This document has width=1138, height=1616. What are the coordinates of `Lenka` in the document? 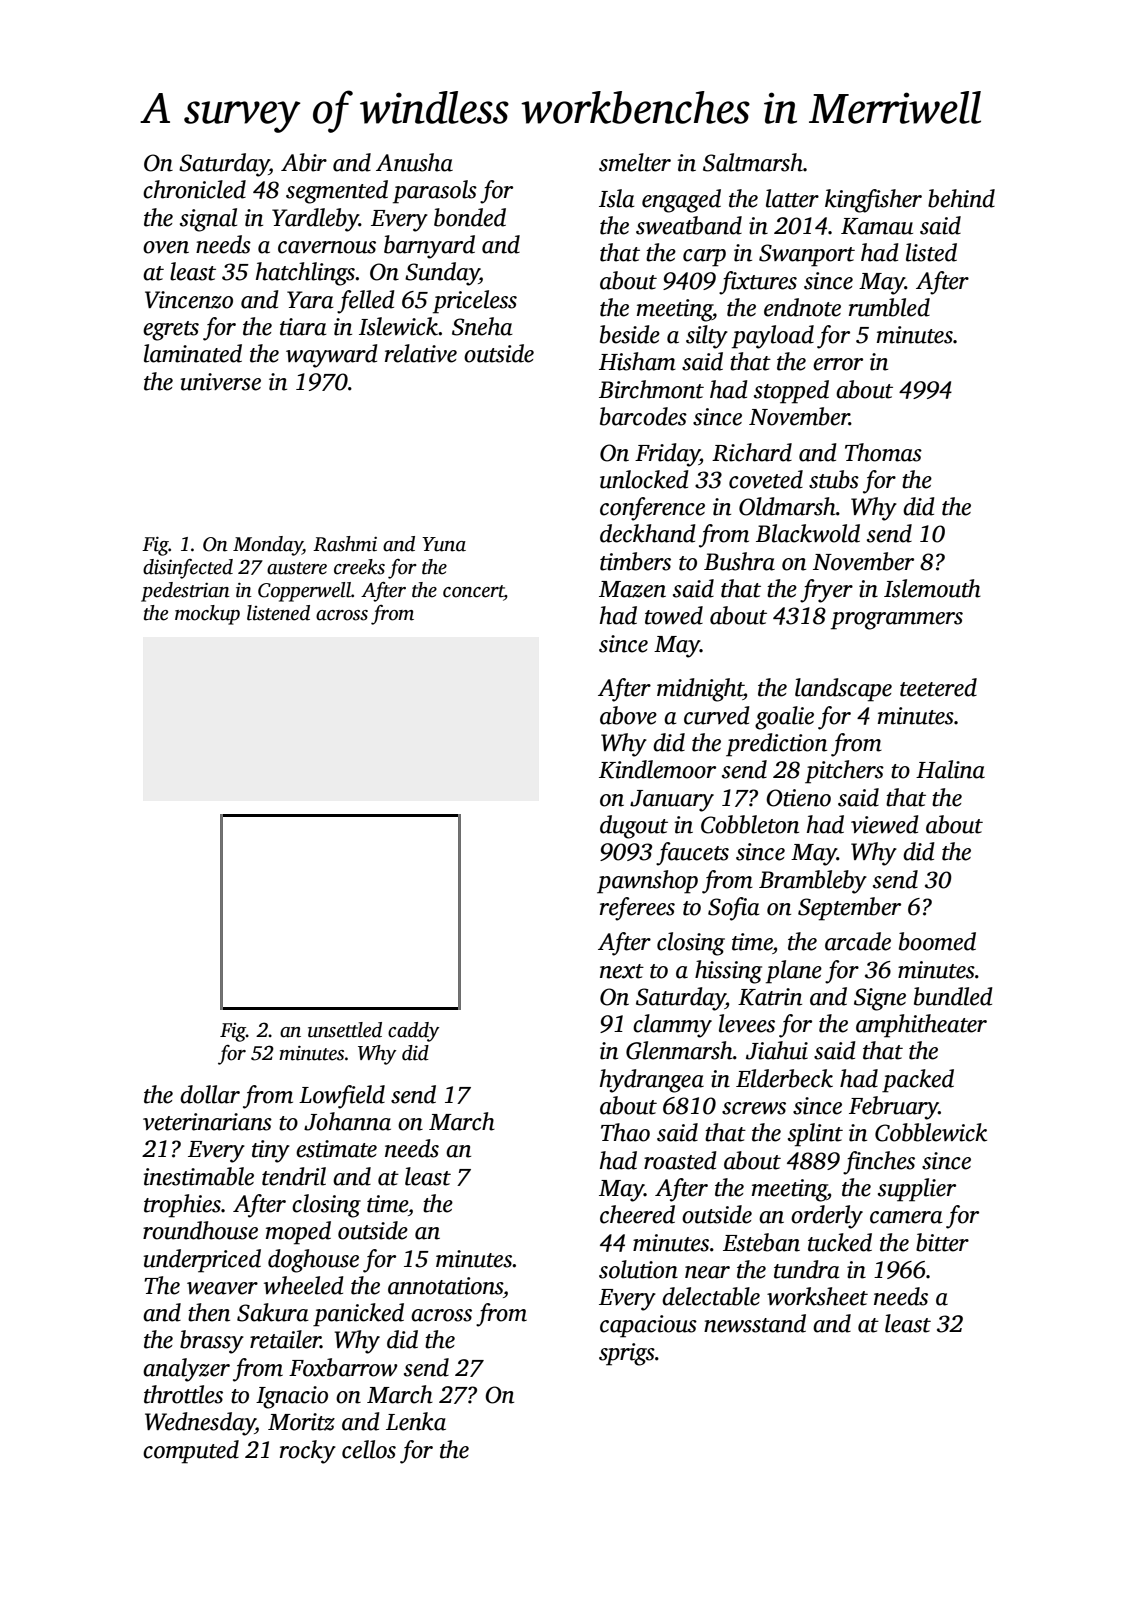 It's located at (416, 1421).
